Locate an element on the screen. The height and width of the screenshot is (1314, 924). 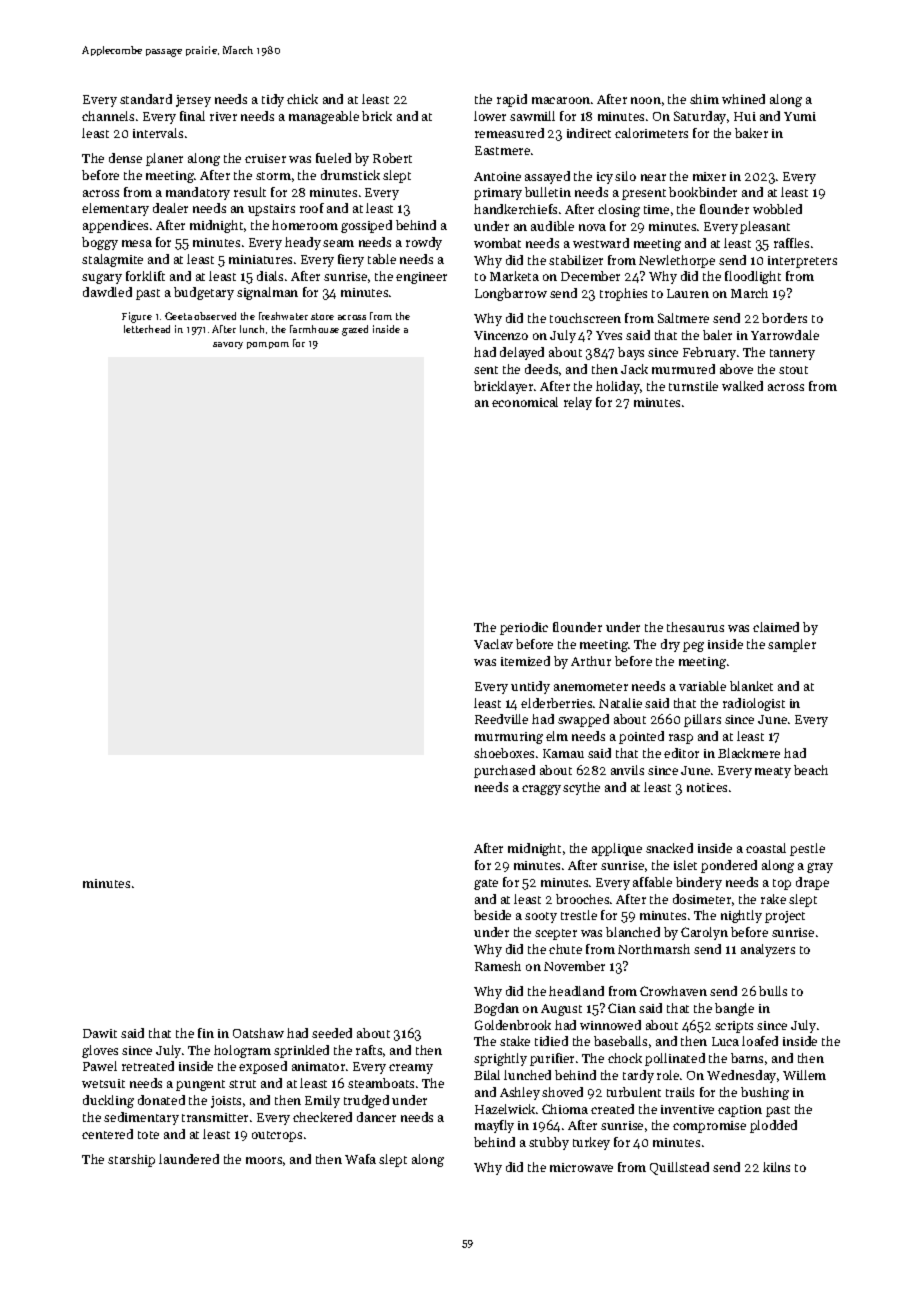
chick is located at coordinates (302, 99).
